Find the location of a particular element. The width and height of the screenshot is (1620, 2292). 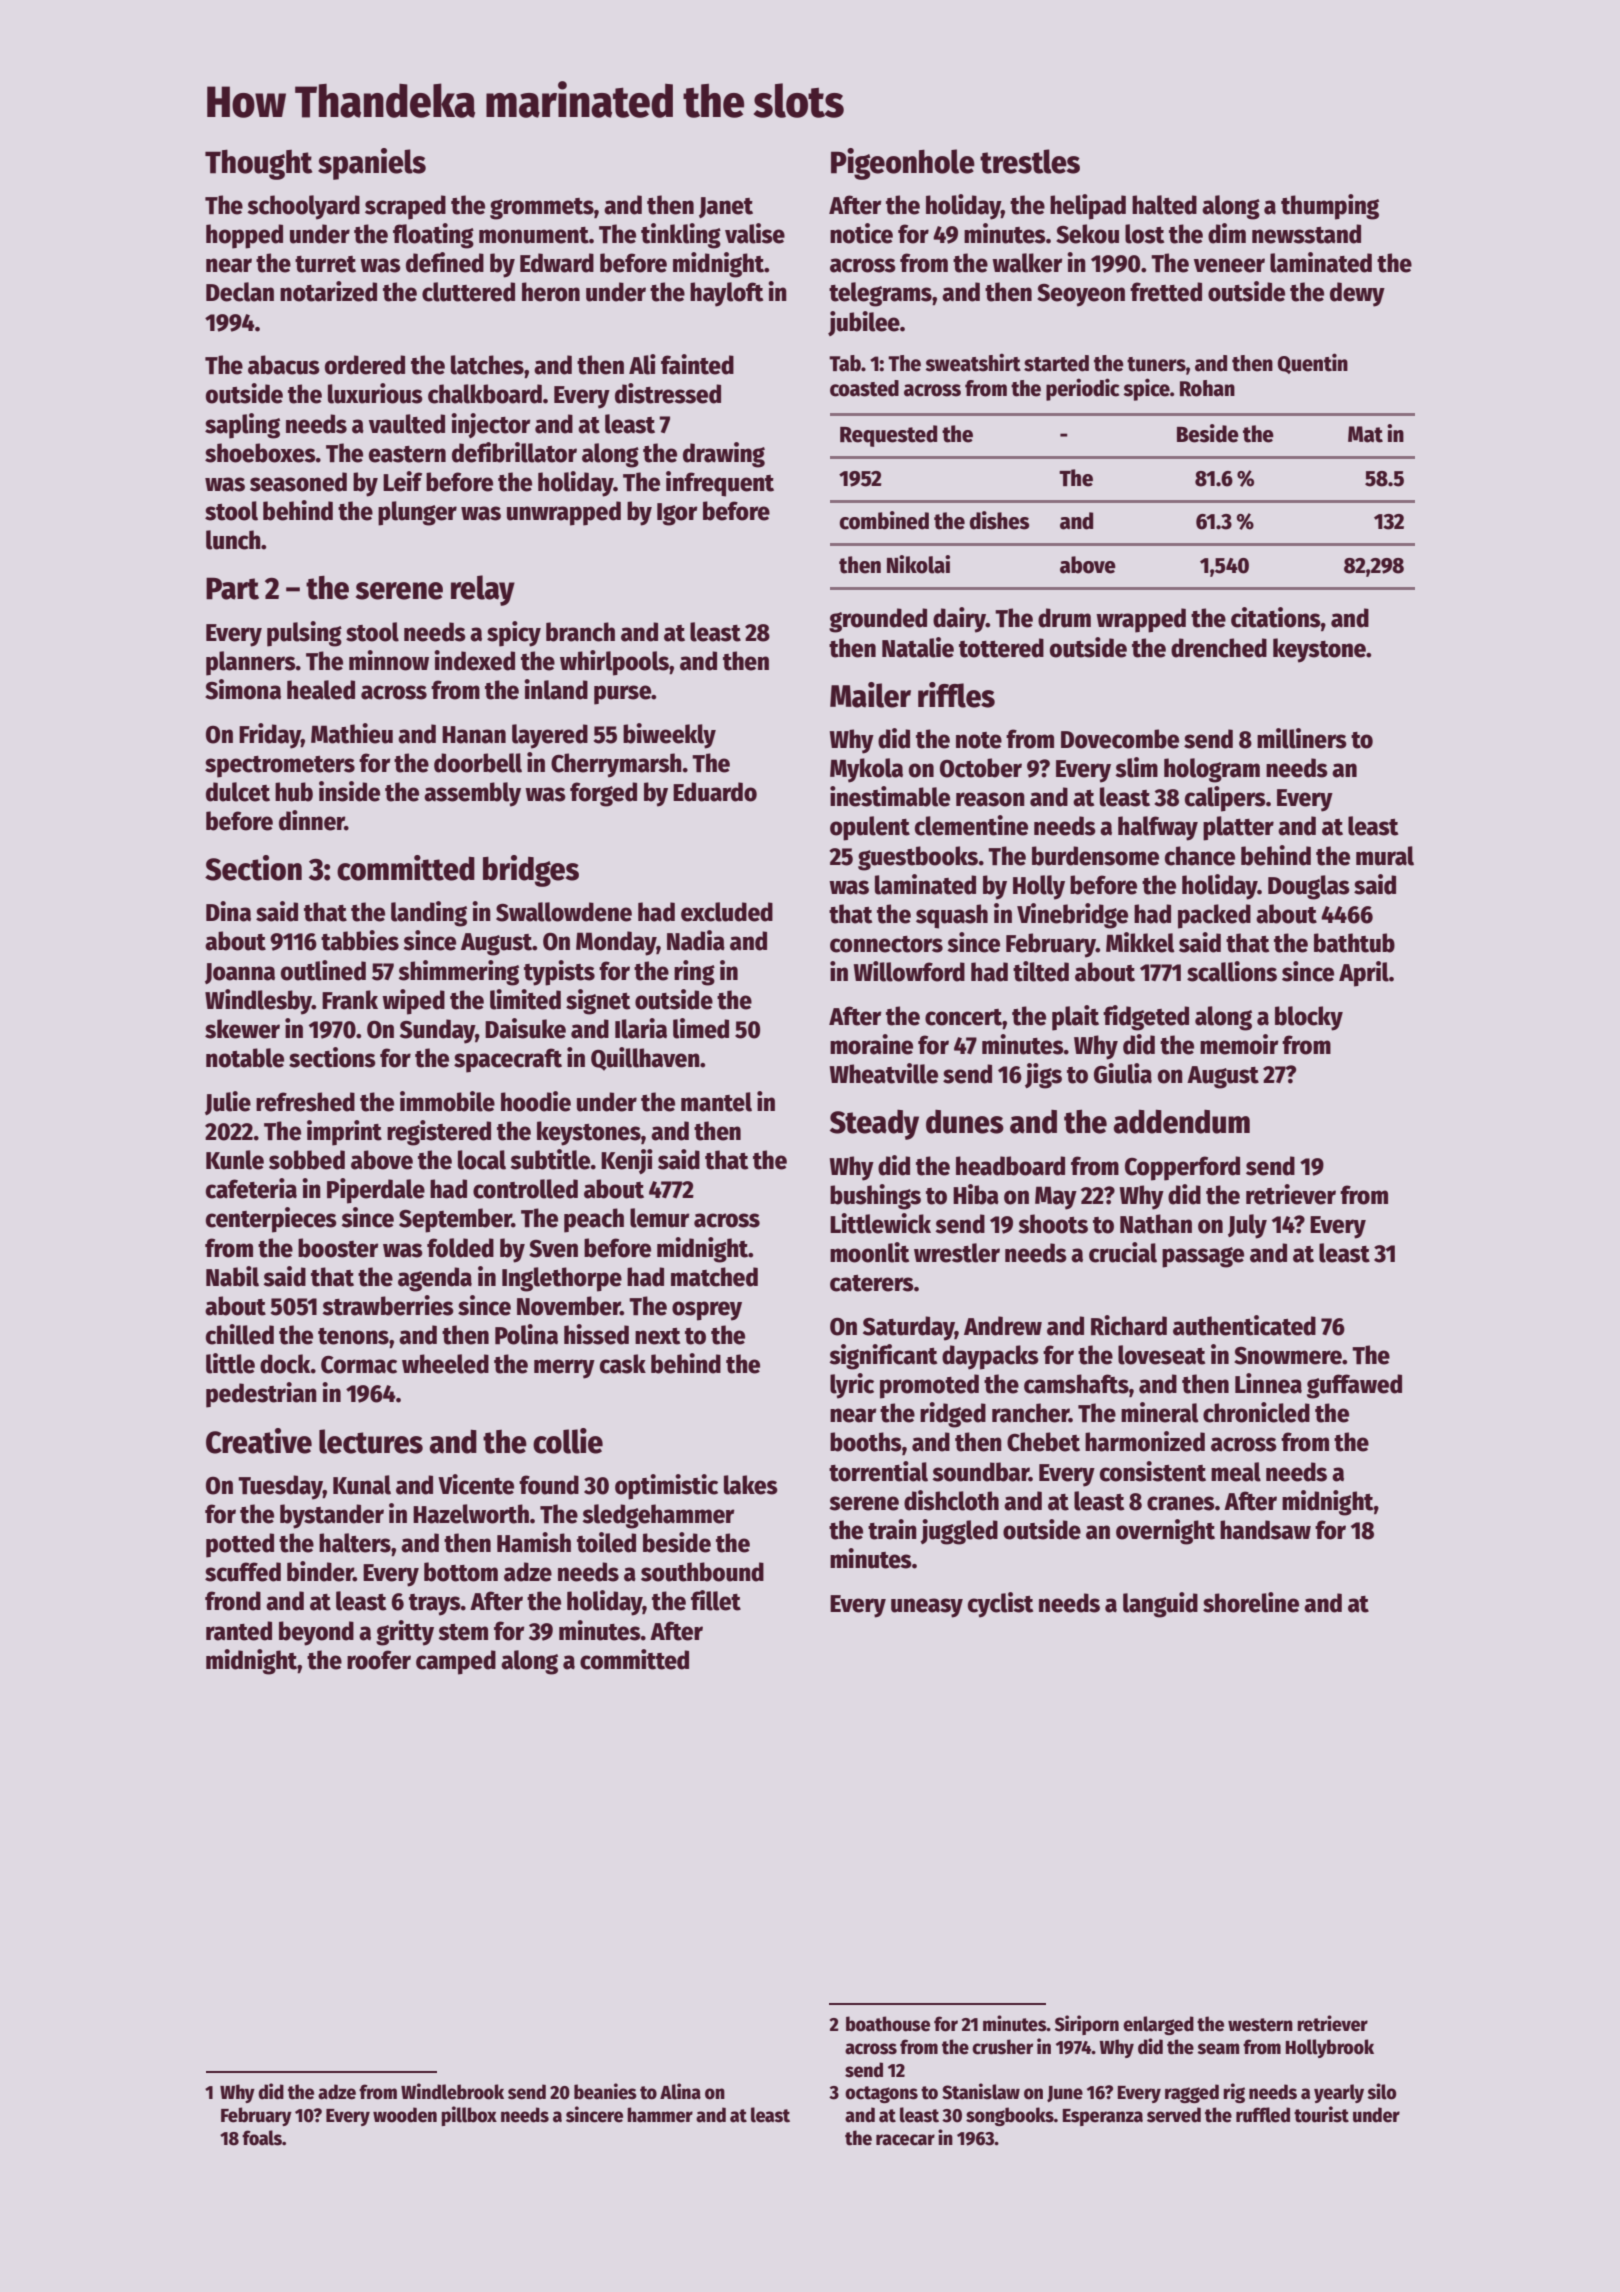

roofer is located at coordinates (379, 1660).
